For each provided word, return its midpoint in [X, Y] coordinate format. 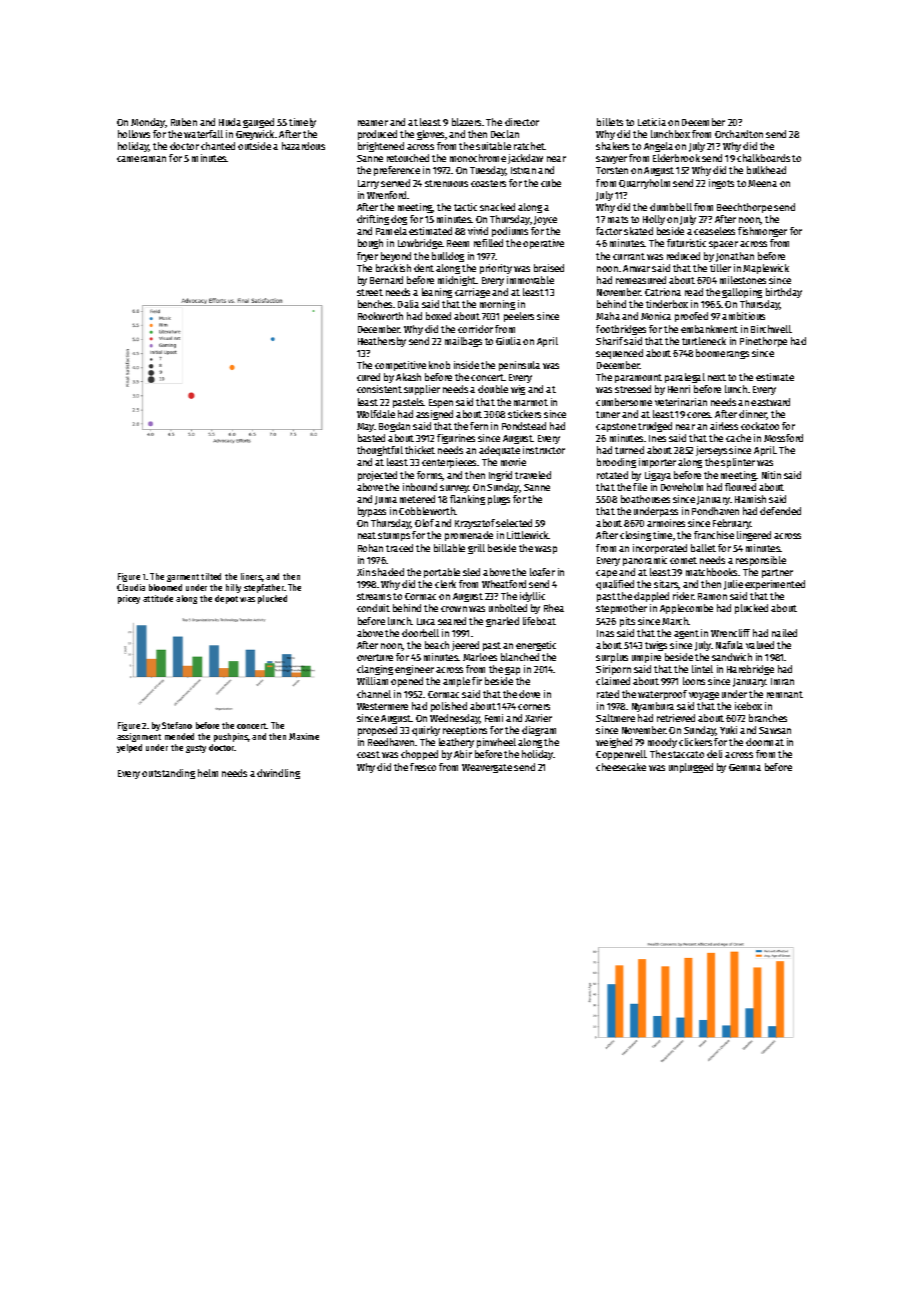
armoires [666, 523]
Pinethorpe [763, 342]
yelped [129, 748]
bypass [372, 512]
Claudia [131, 587]
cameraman [141, 159]
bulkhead [766, 170]
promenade [469, 536]
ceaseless [714, 231]
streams [374, 596]
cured [368, 377]
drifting [373, 220]
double [493, 389]
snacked [497, 207]
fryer [367, 257]
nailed [784, 633]
